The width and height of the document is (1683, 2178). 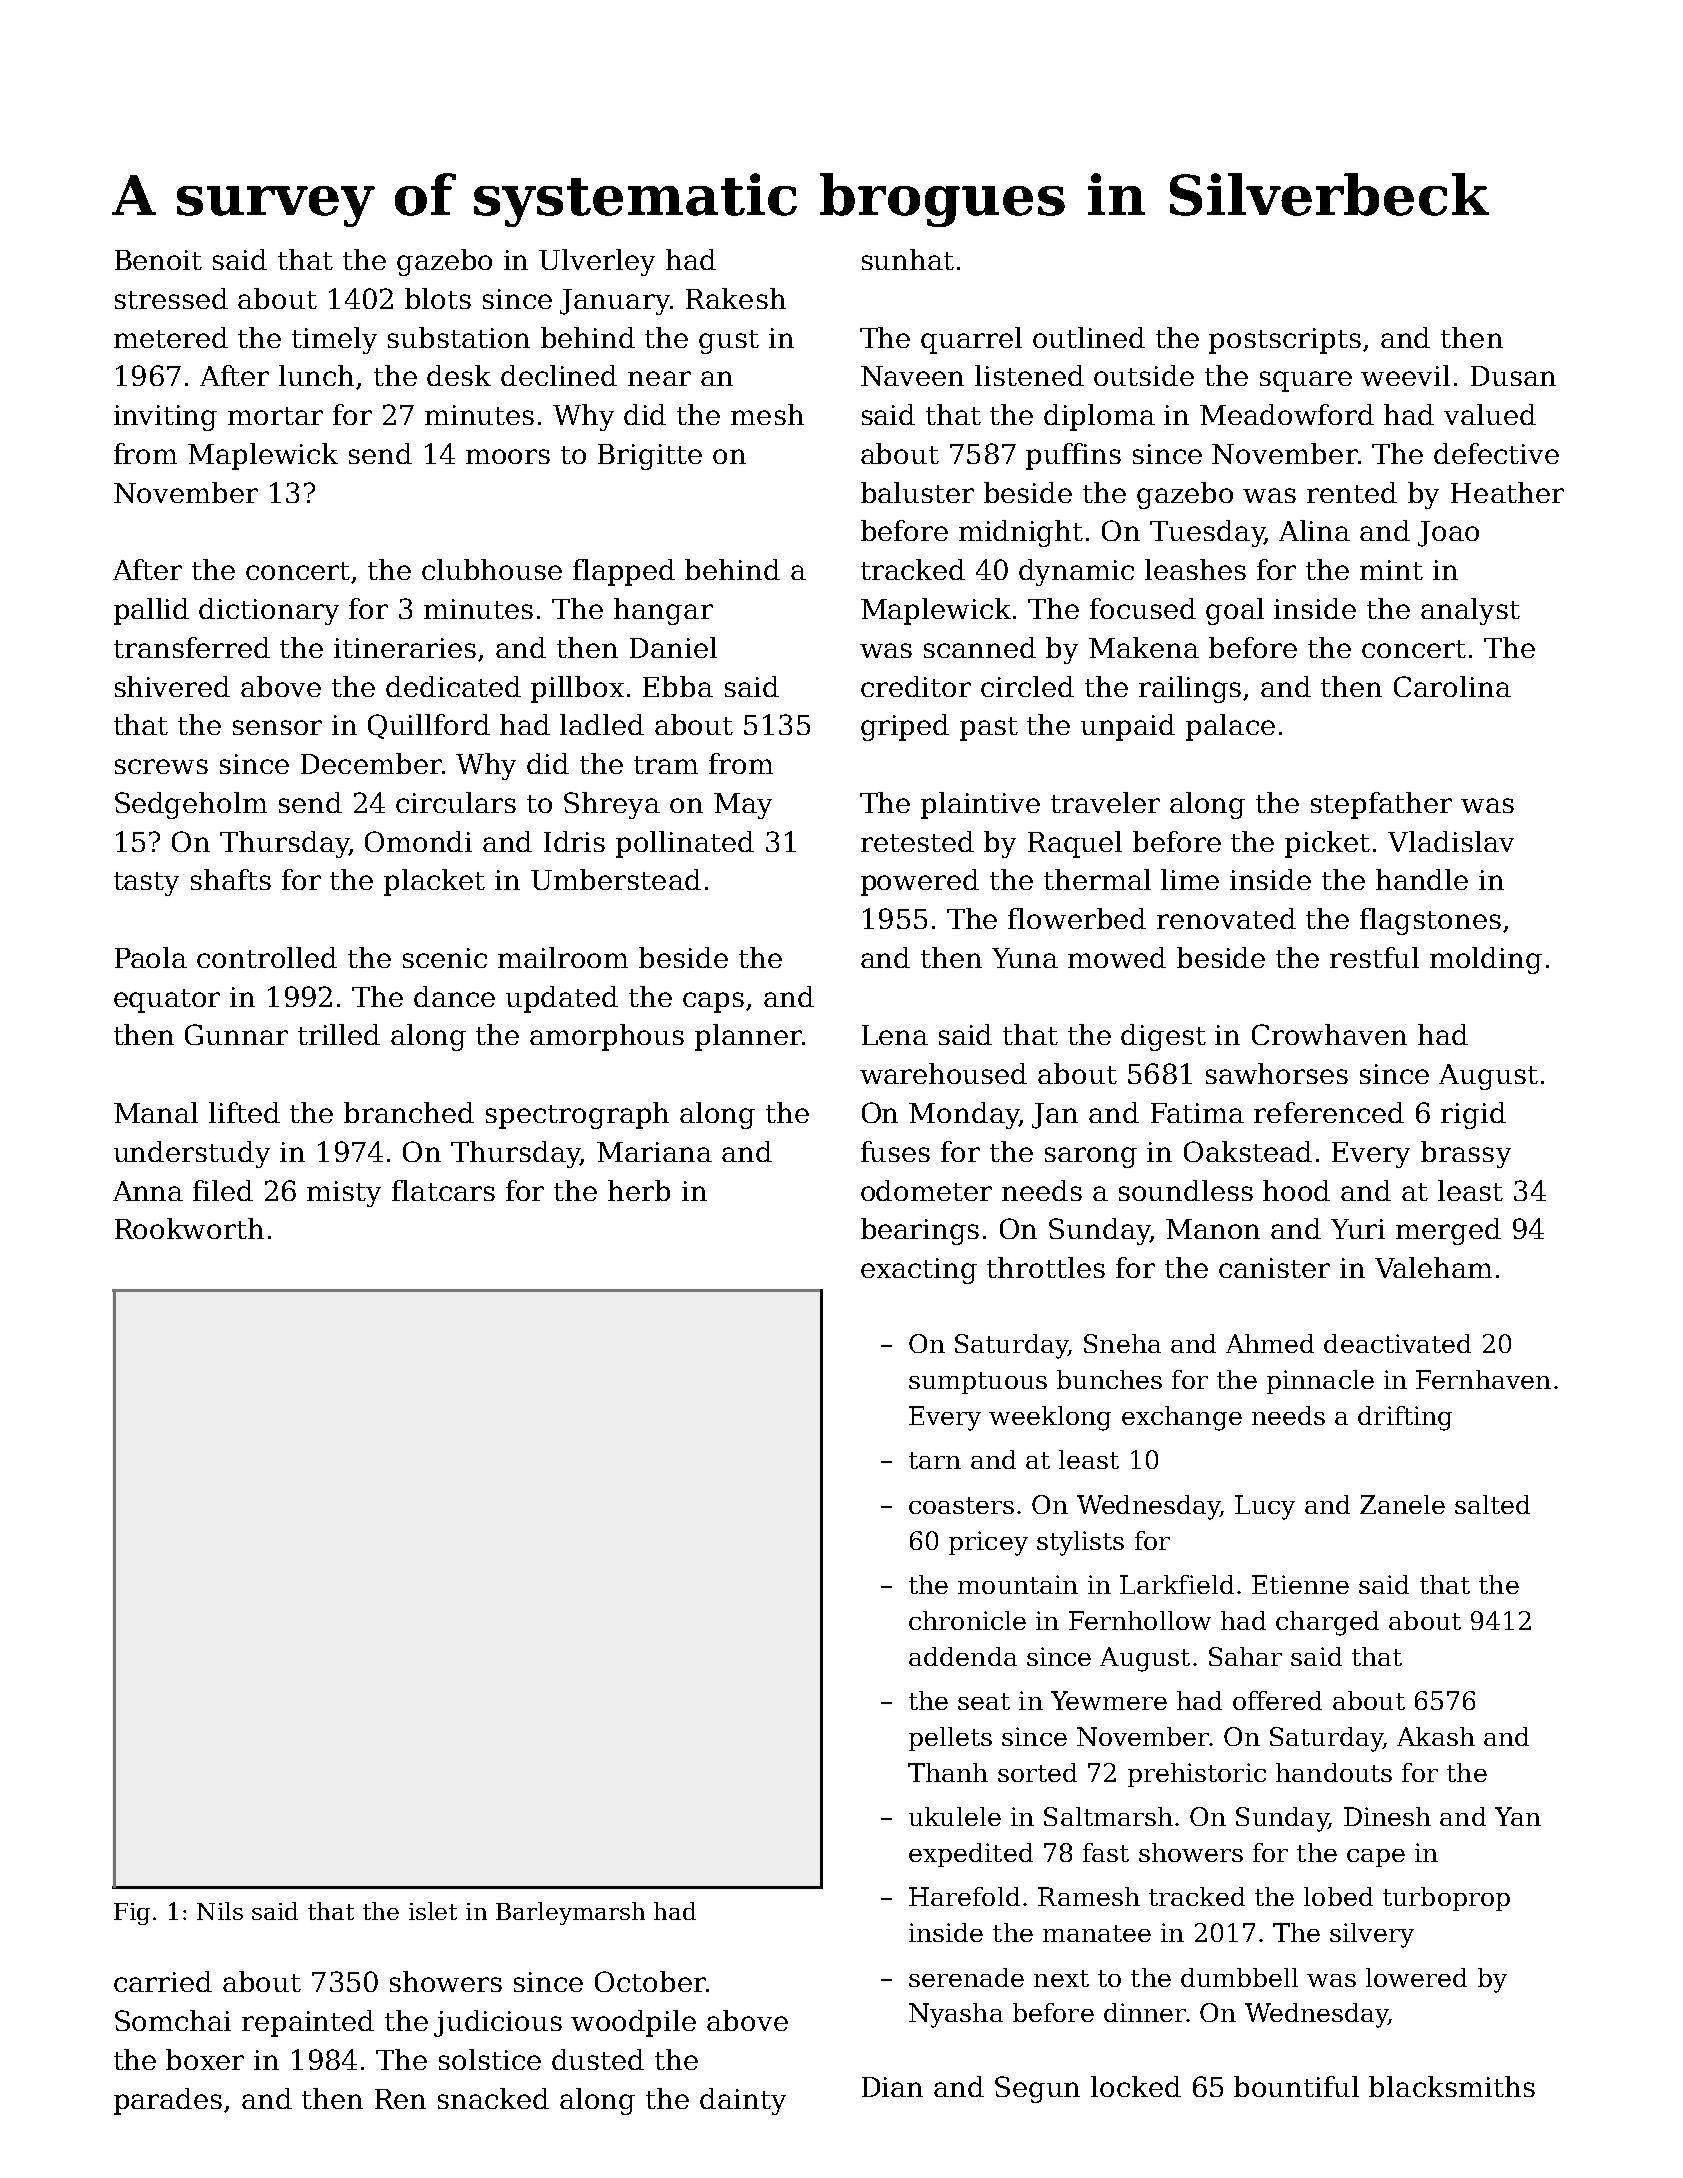 I want to click on January, so click(x=615, y=302).
